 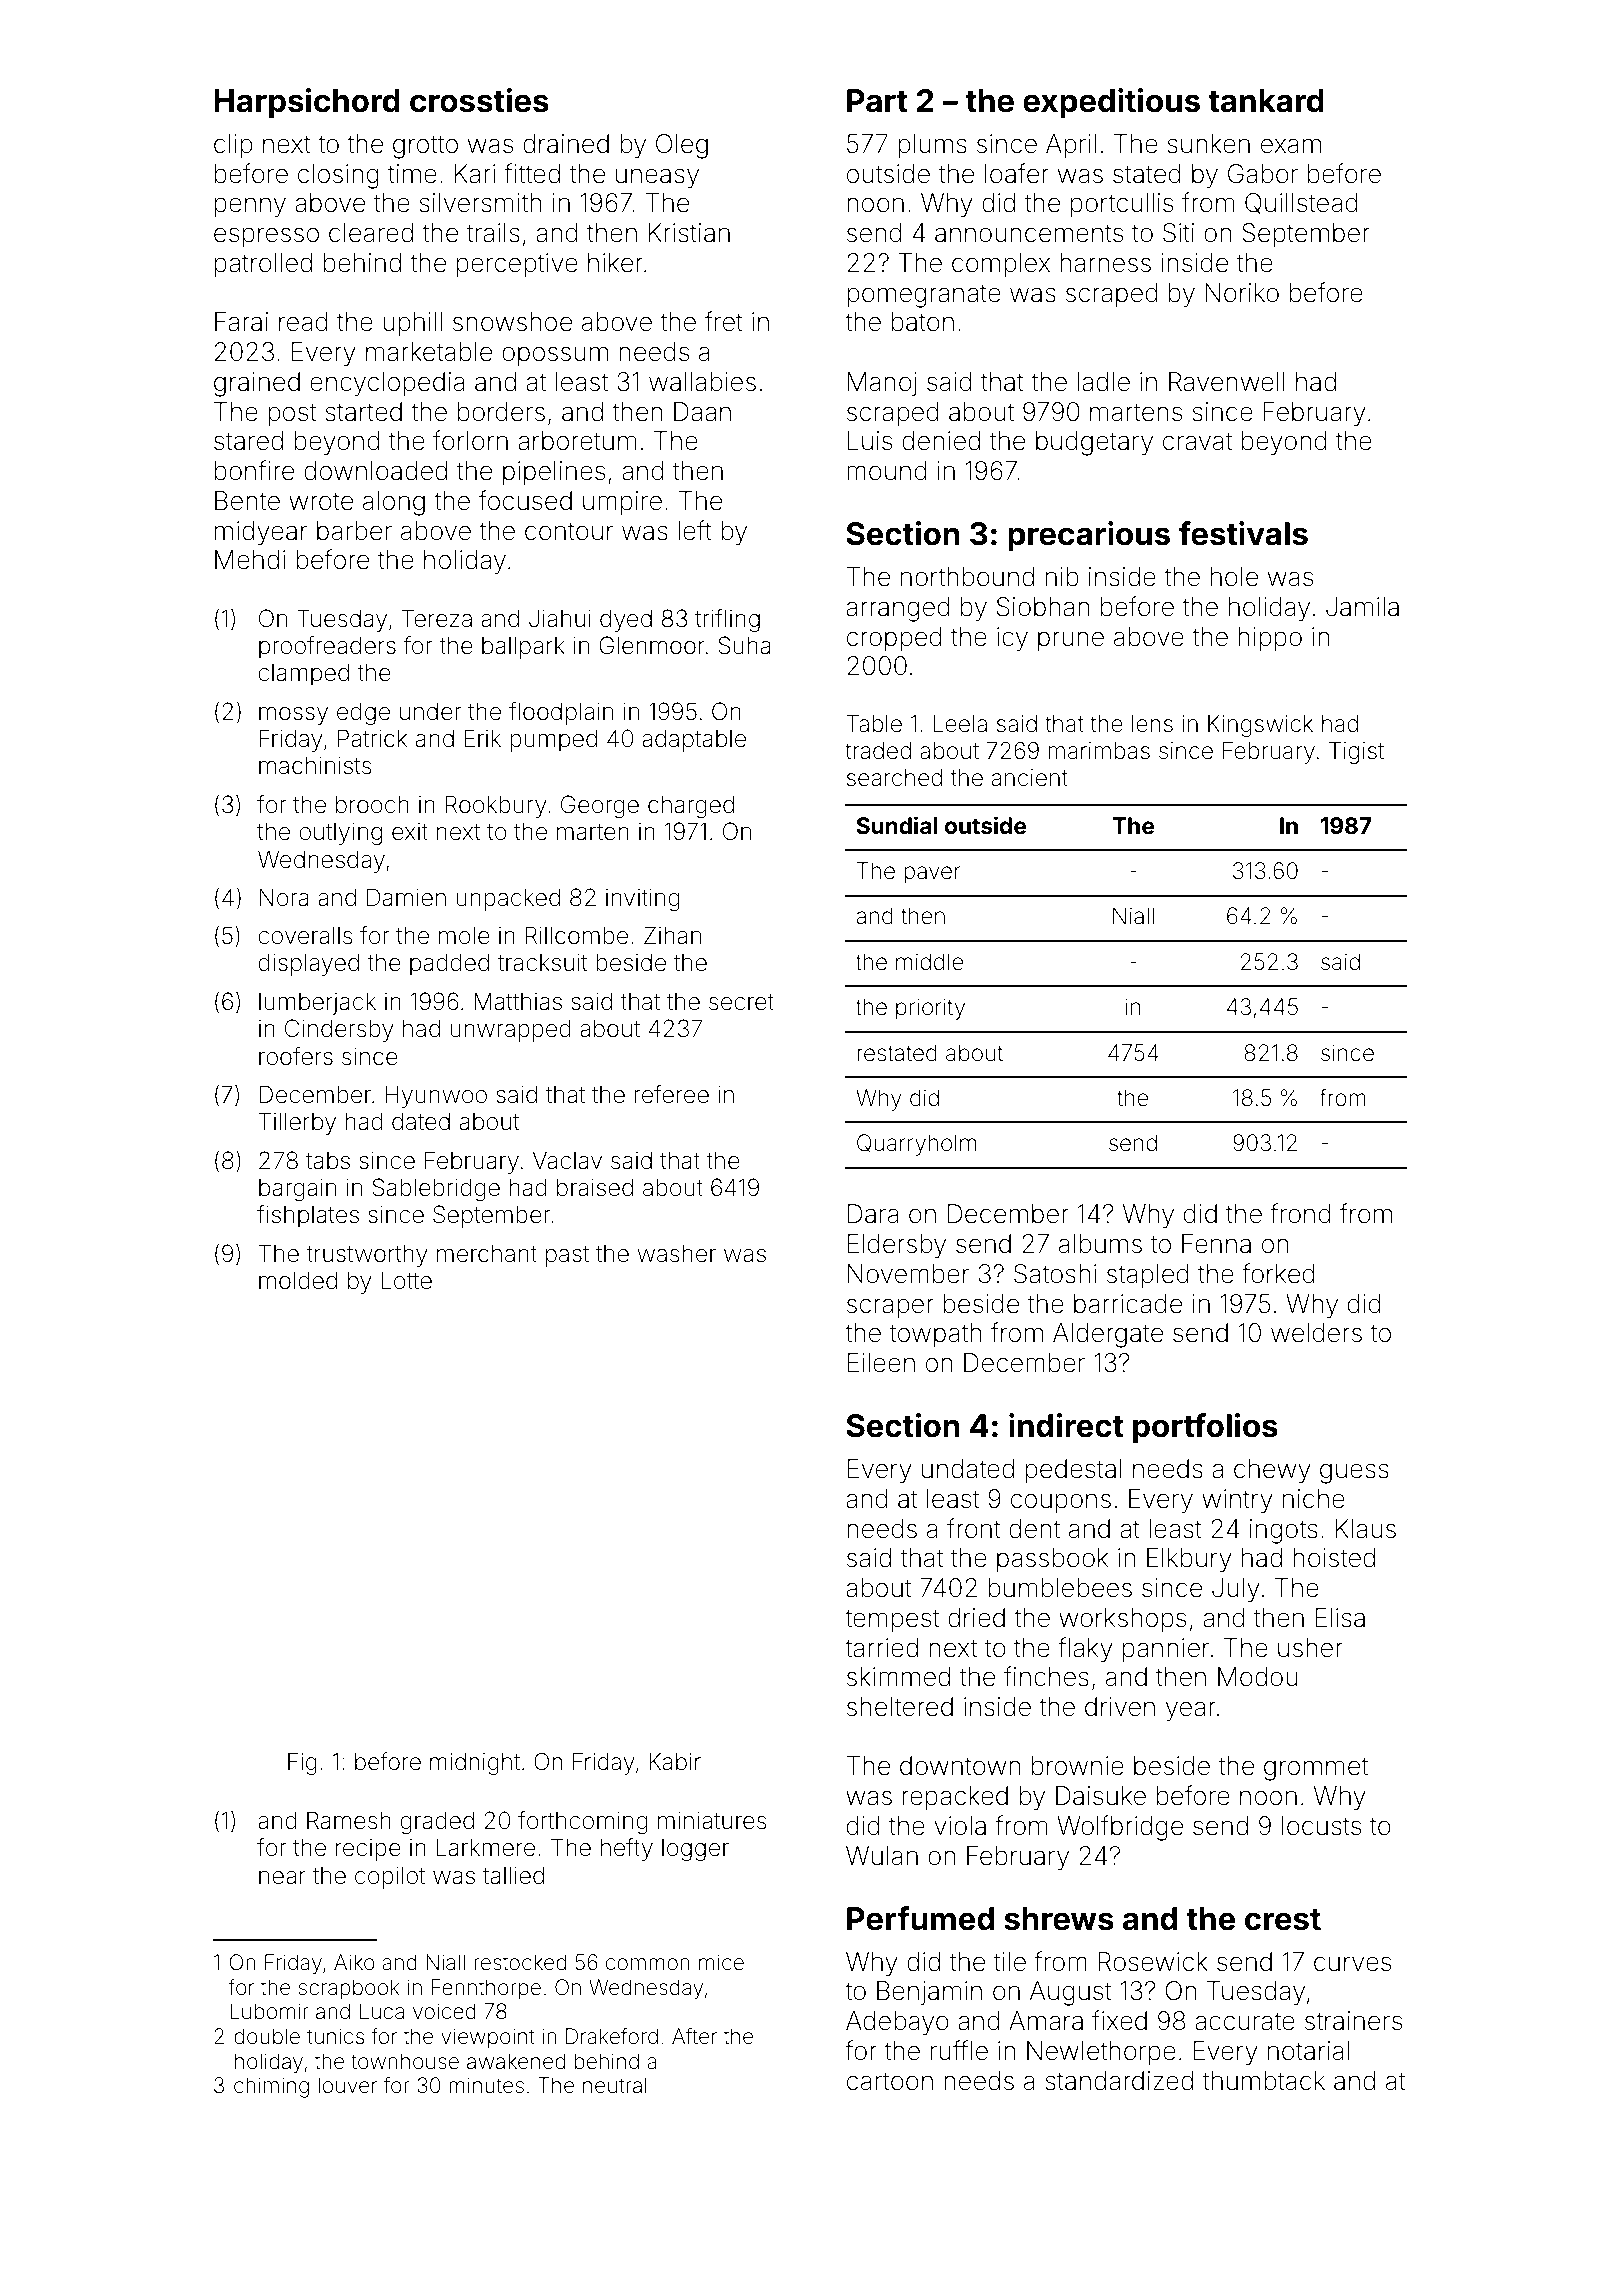 I want to click on crossties, so click(x=479, y=100).
